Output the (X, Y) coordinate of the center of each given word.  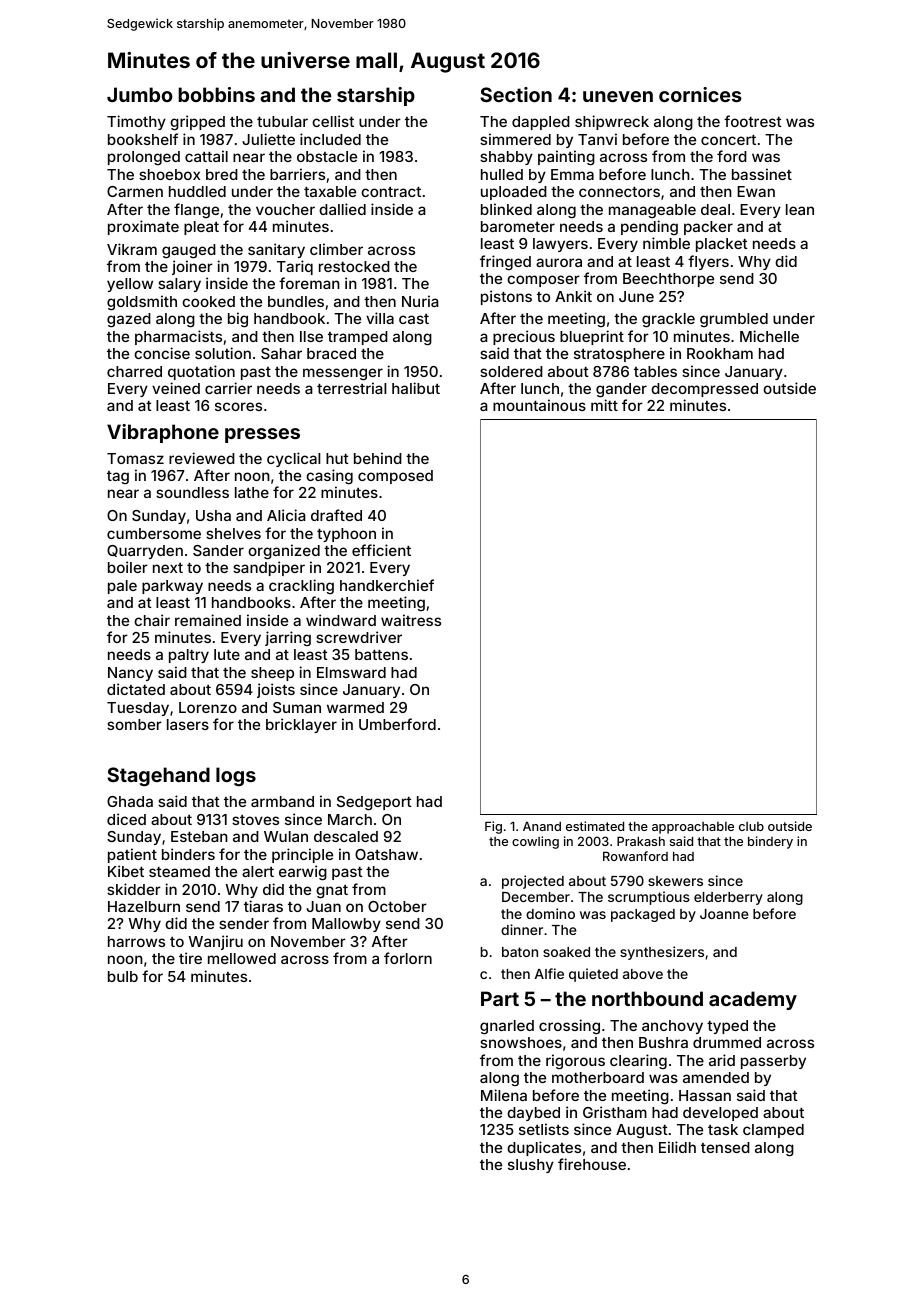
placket (722, 245)
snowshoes (521, 1042)
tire (190, 958)
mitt (604, 405)
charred (134, 371)
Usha (213, 515)
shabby (506, 158)
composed (395, 477)
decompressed (704, 390)
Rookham (720, 353)
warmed (355, 707)
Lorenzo (208, 707)
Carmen (135, 191)
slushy (531, 1166)
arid (722, 1060)
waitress (411, 620)
